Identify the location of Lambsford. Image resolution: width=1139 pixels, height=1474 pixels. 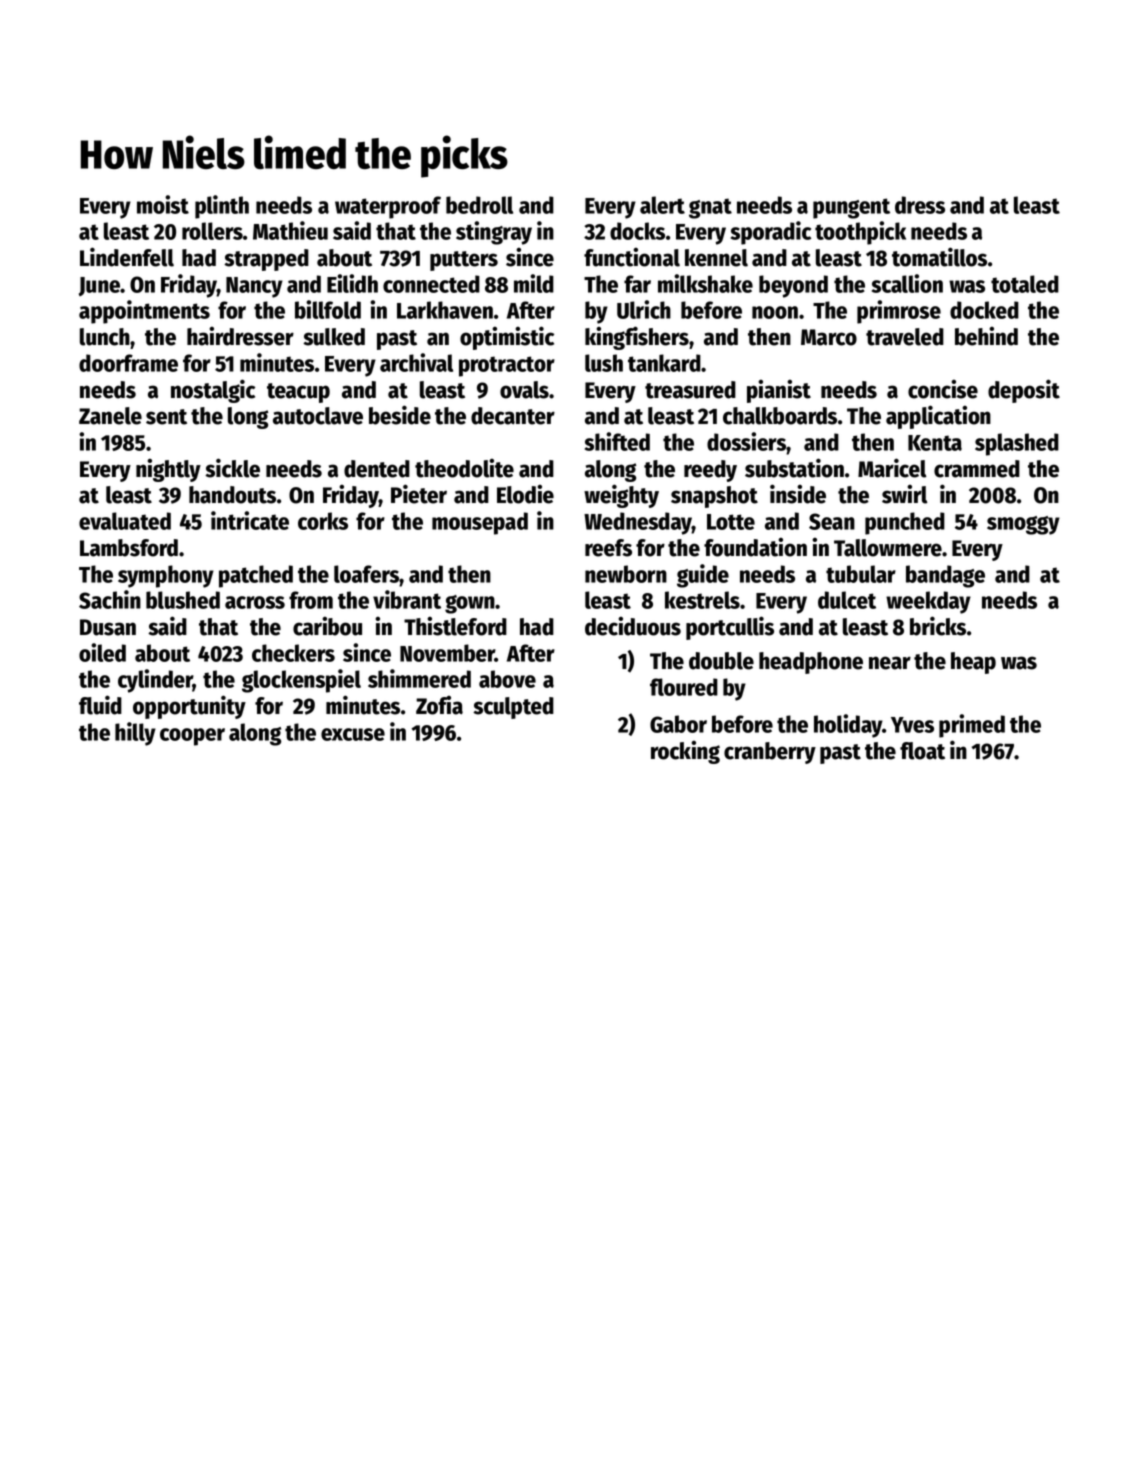
(129, 548).
